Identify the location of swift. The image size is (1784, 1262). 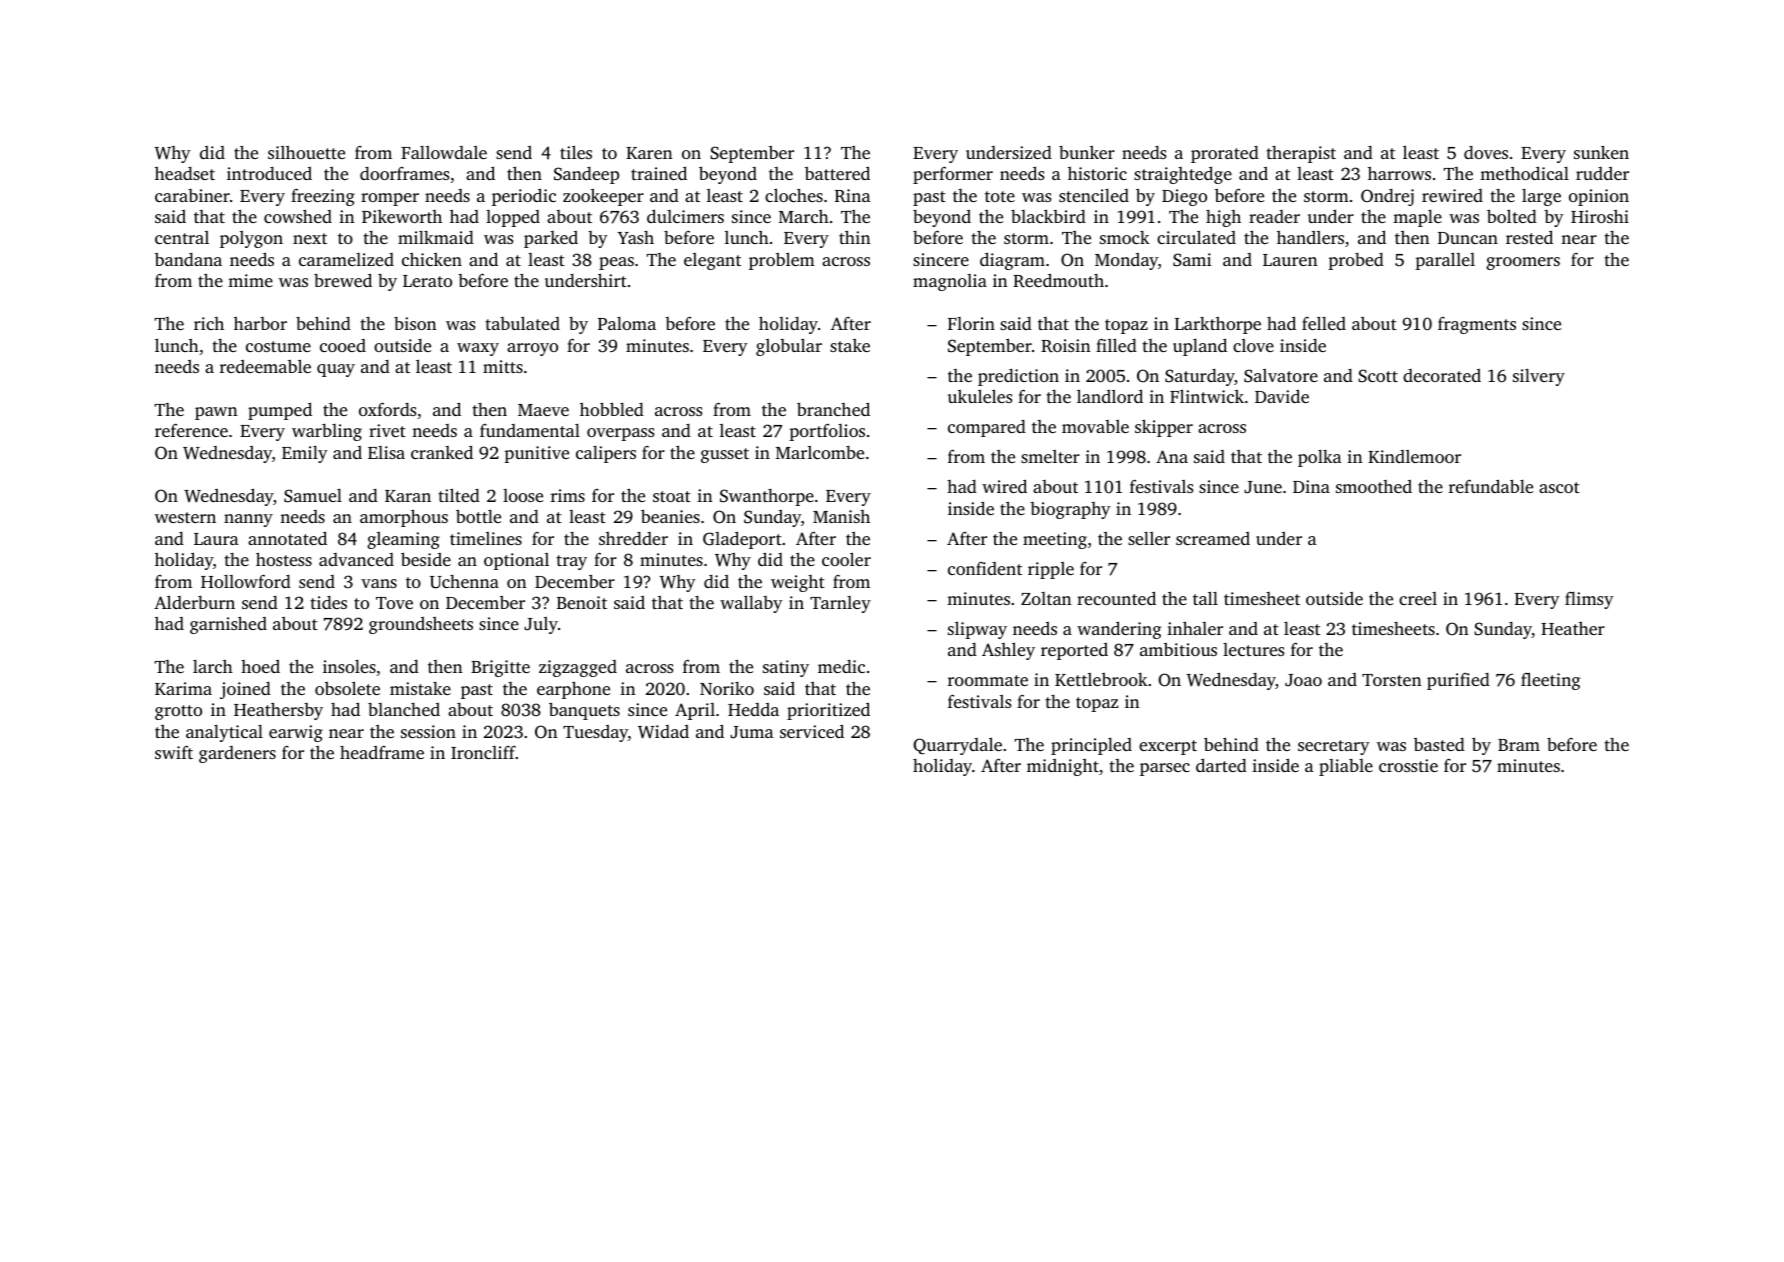
(174, 752).
